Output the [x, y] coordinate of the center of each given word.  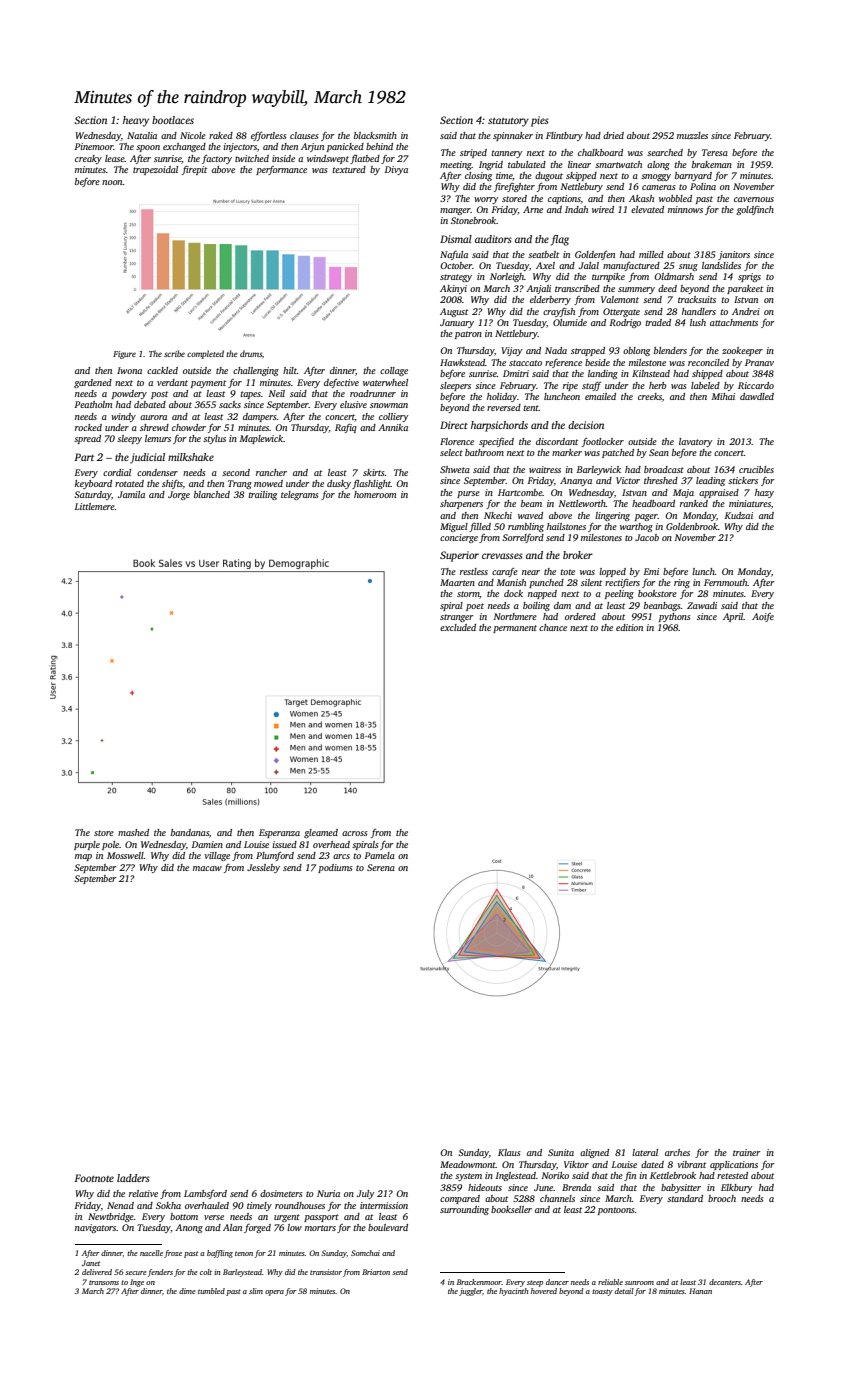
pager [646, 517]
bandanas [190, 832]
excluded [458, 627]
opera [274, 1293]
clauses [304, 135]
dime [187, 1291]
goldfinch [755, 210]
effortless [269, 136]
